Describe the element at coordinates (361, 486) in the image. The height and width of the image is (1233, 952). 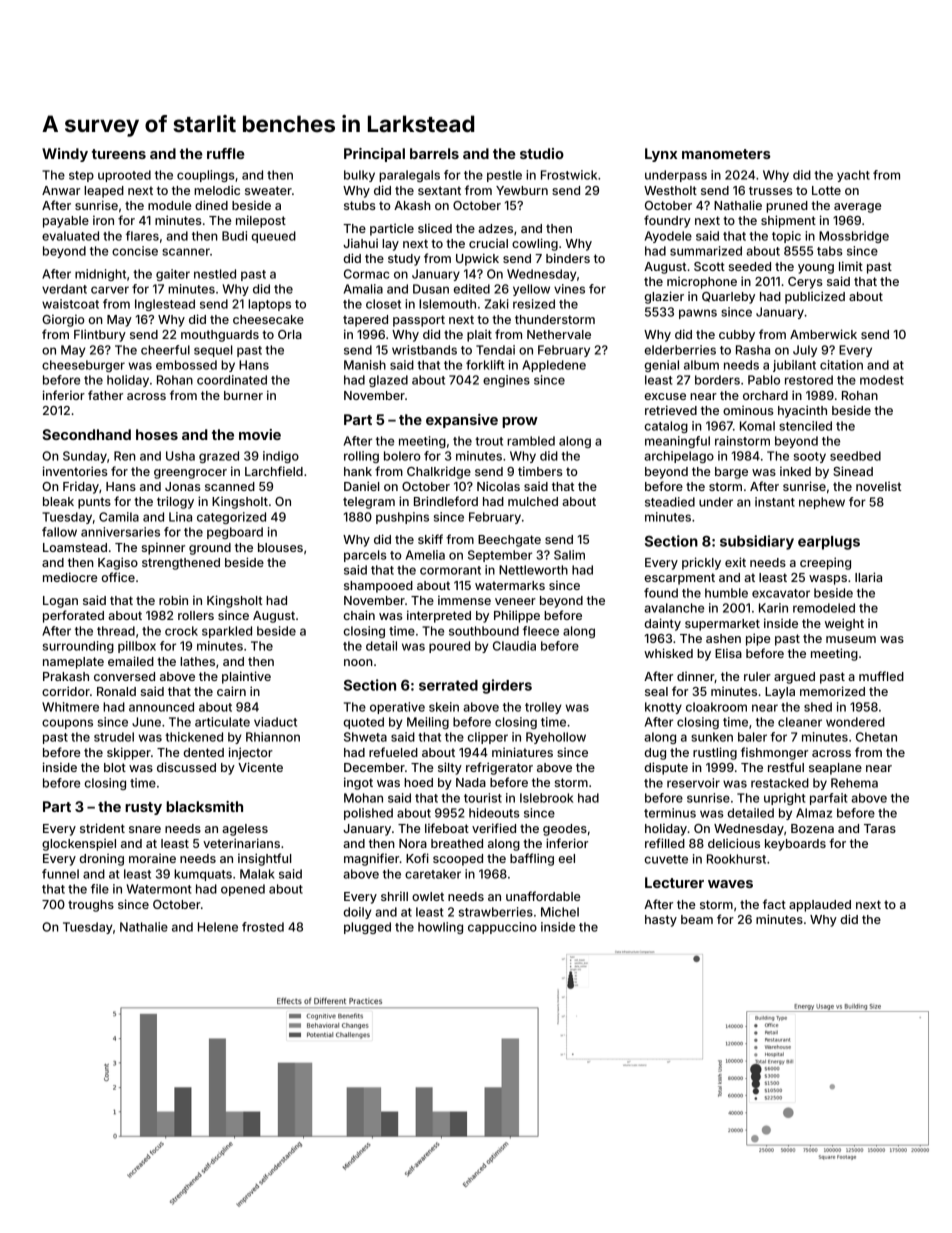
I see `Daniel` at that location.
